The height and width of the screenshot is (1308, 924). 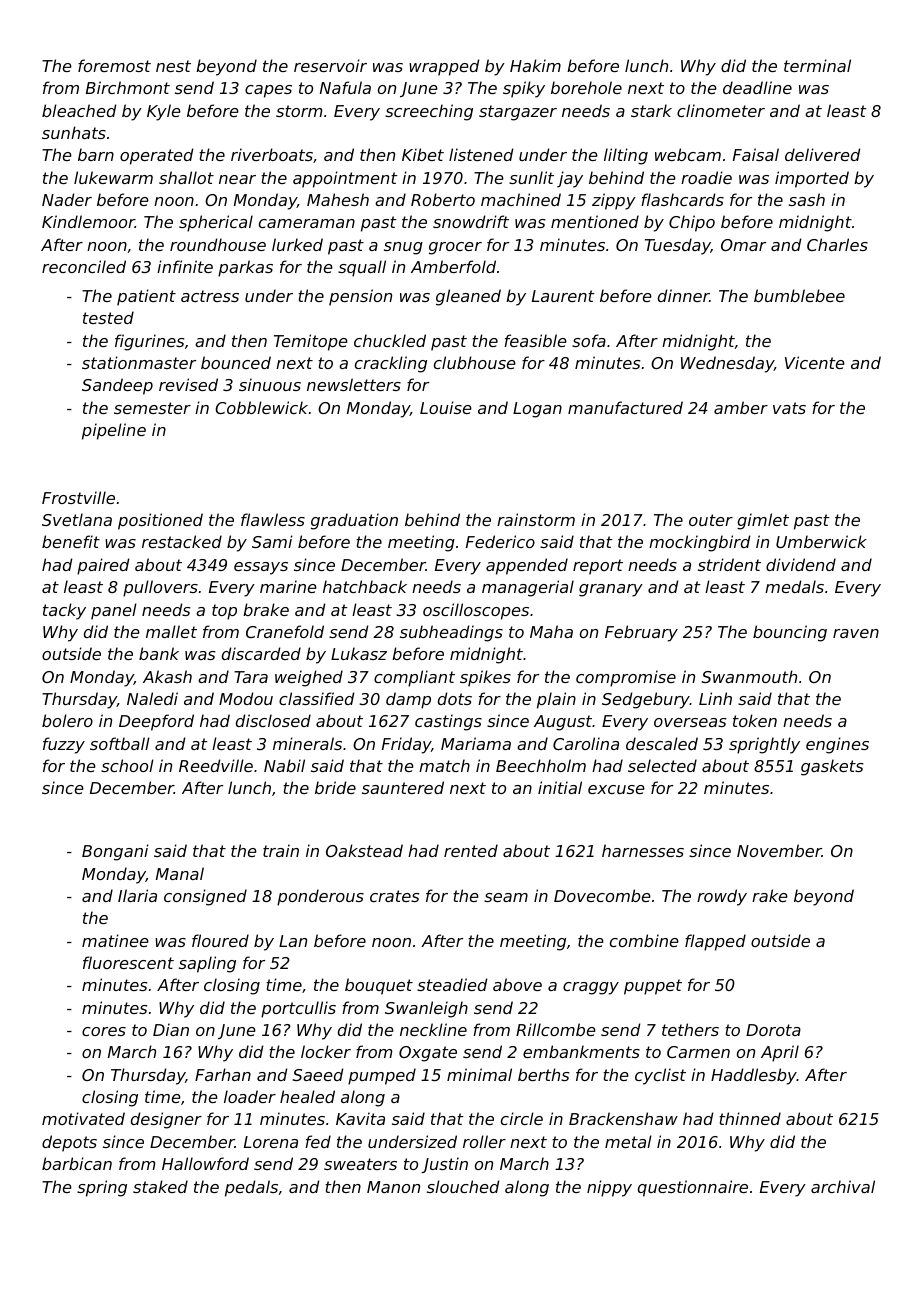 I want to click on dividend, so click(x=801, y=564).
